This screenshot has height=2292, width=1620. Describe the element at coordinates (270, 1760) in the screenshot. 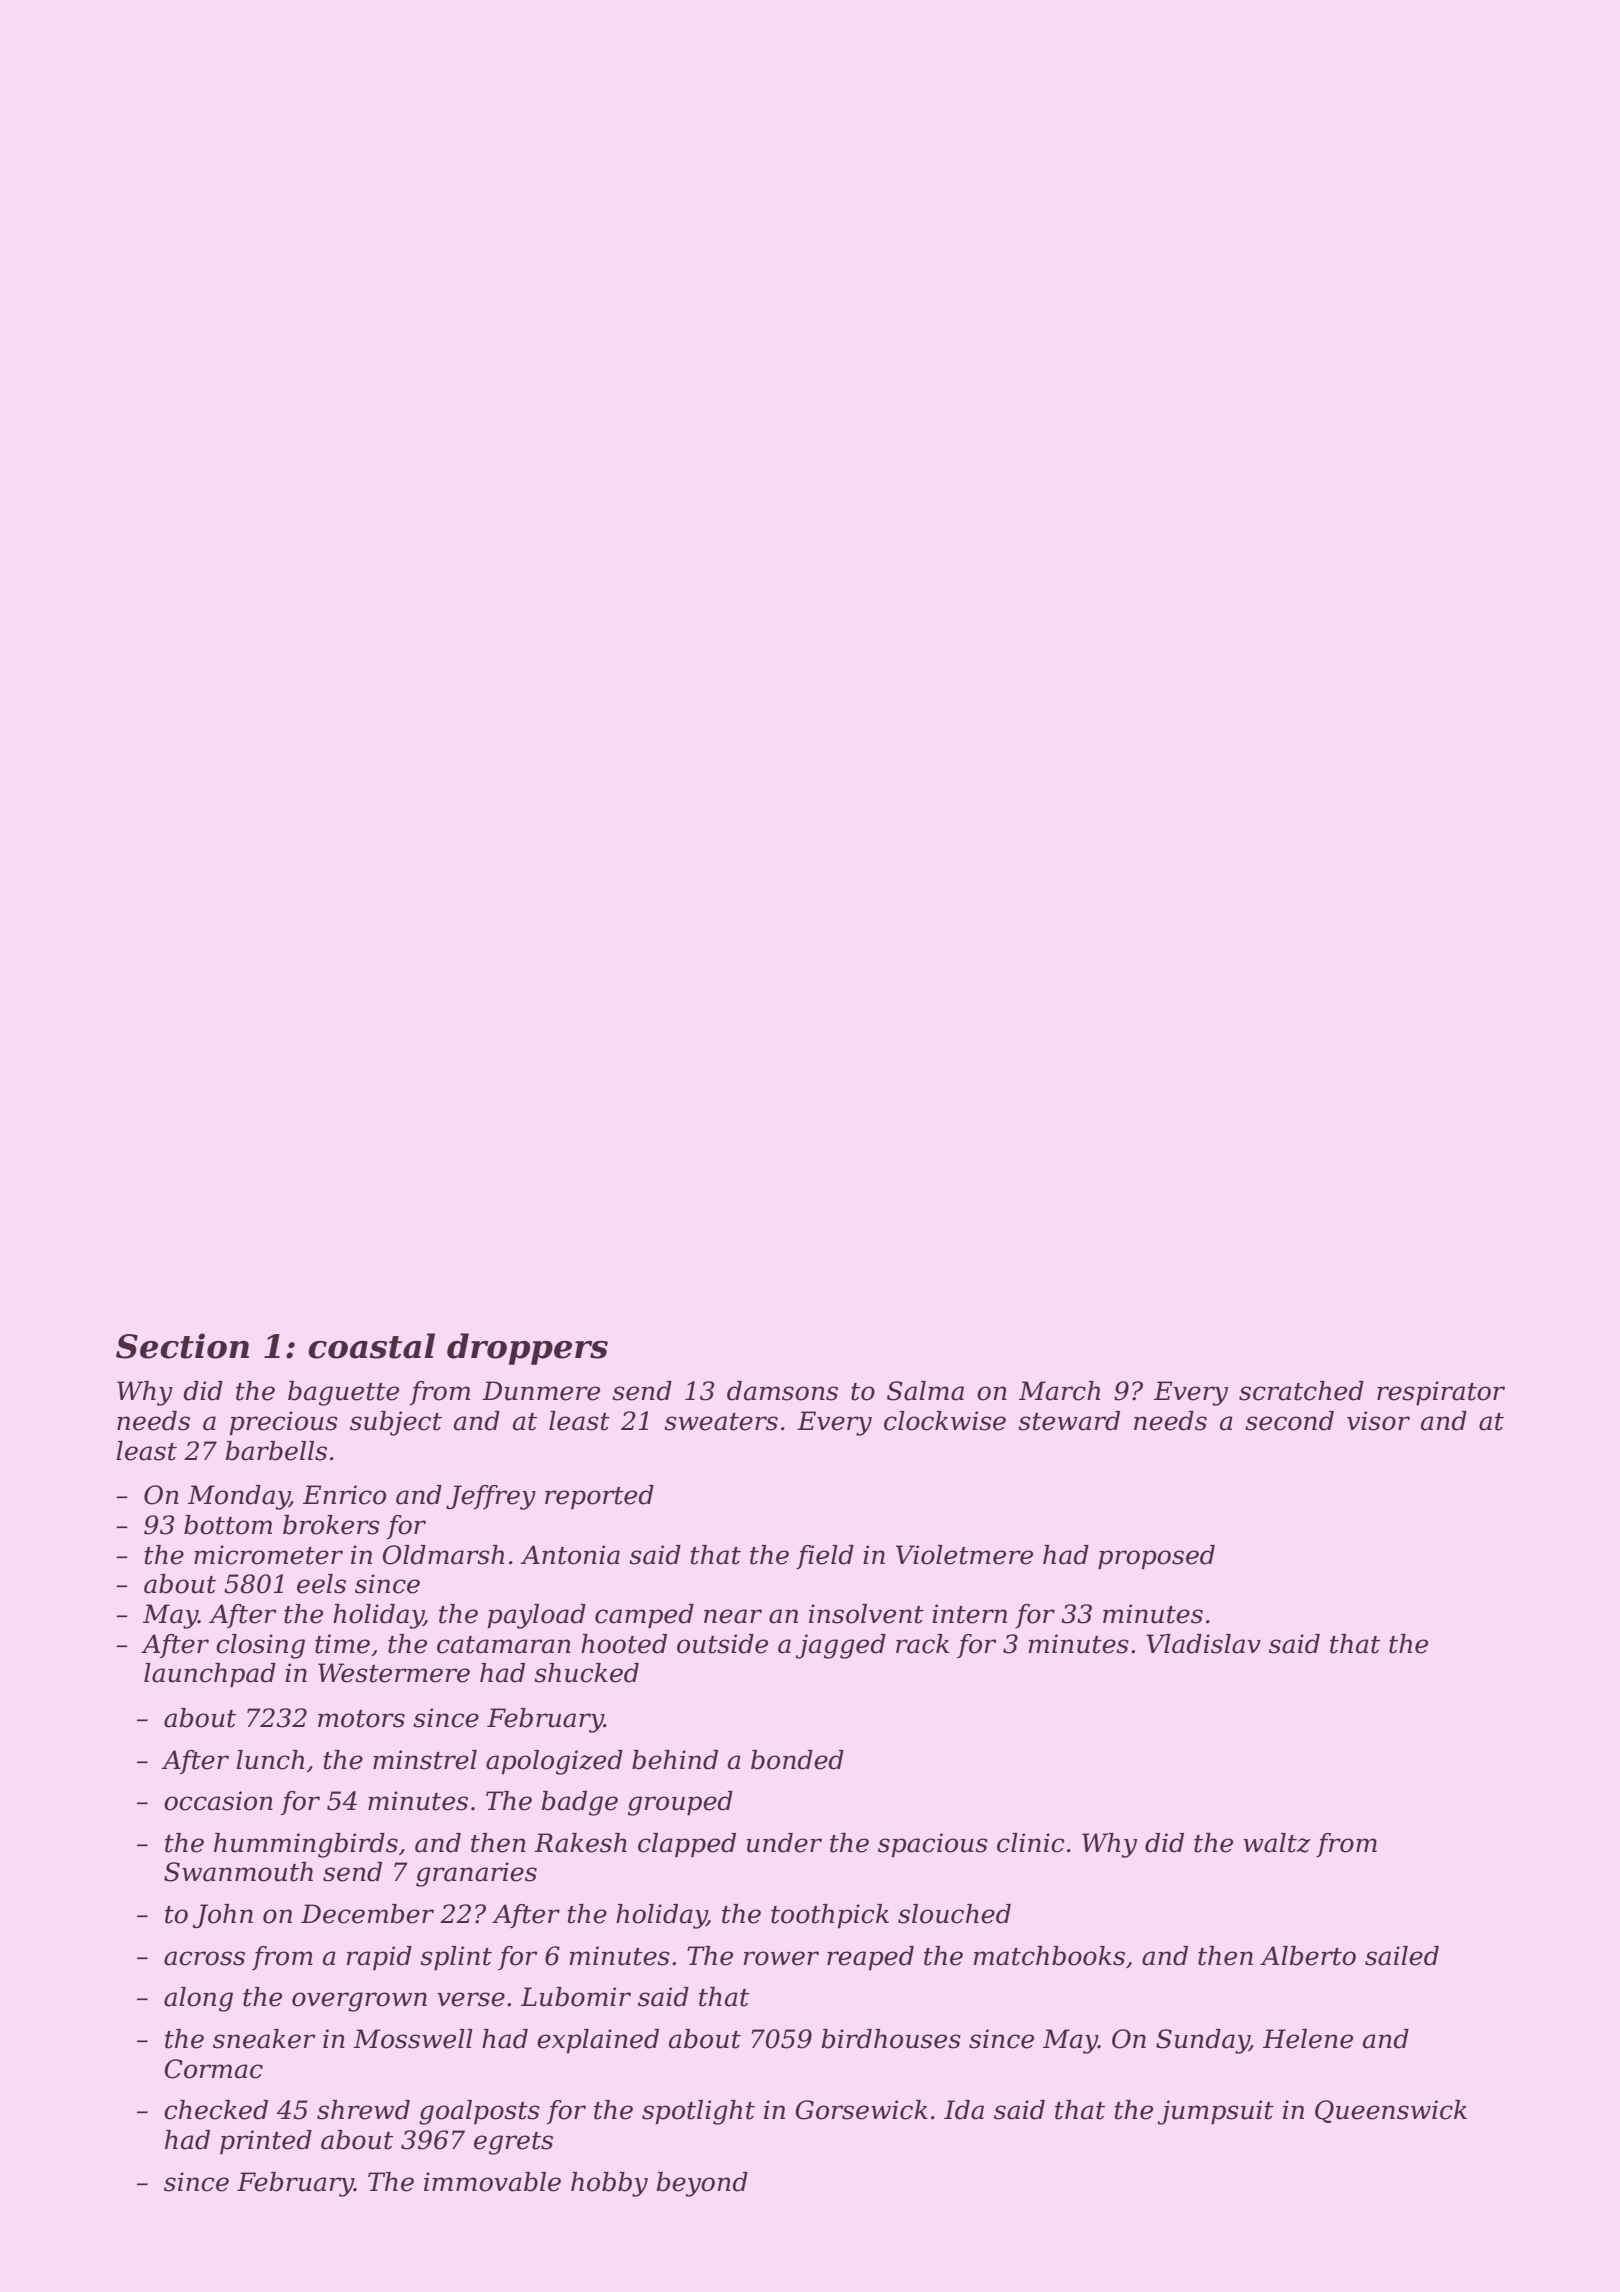

I see `lunch` at that location.
